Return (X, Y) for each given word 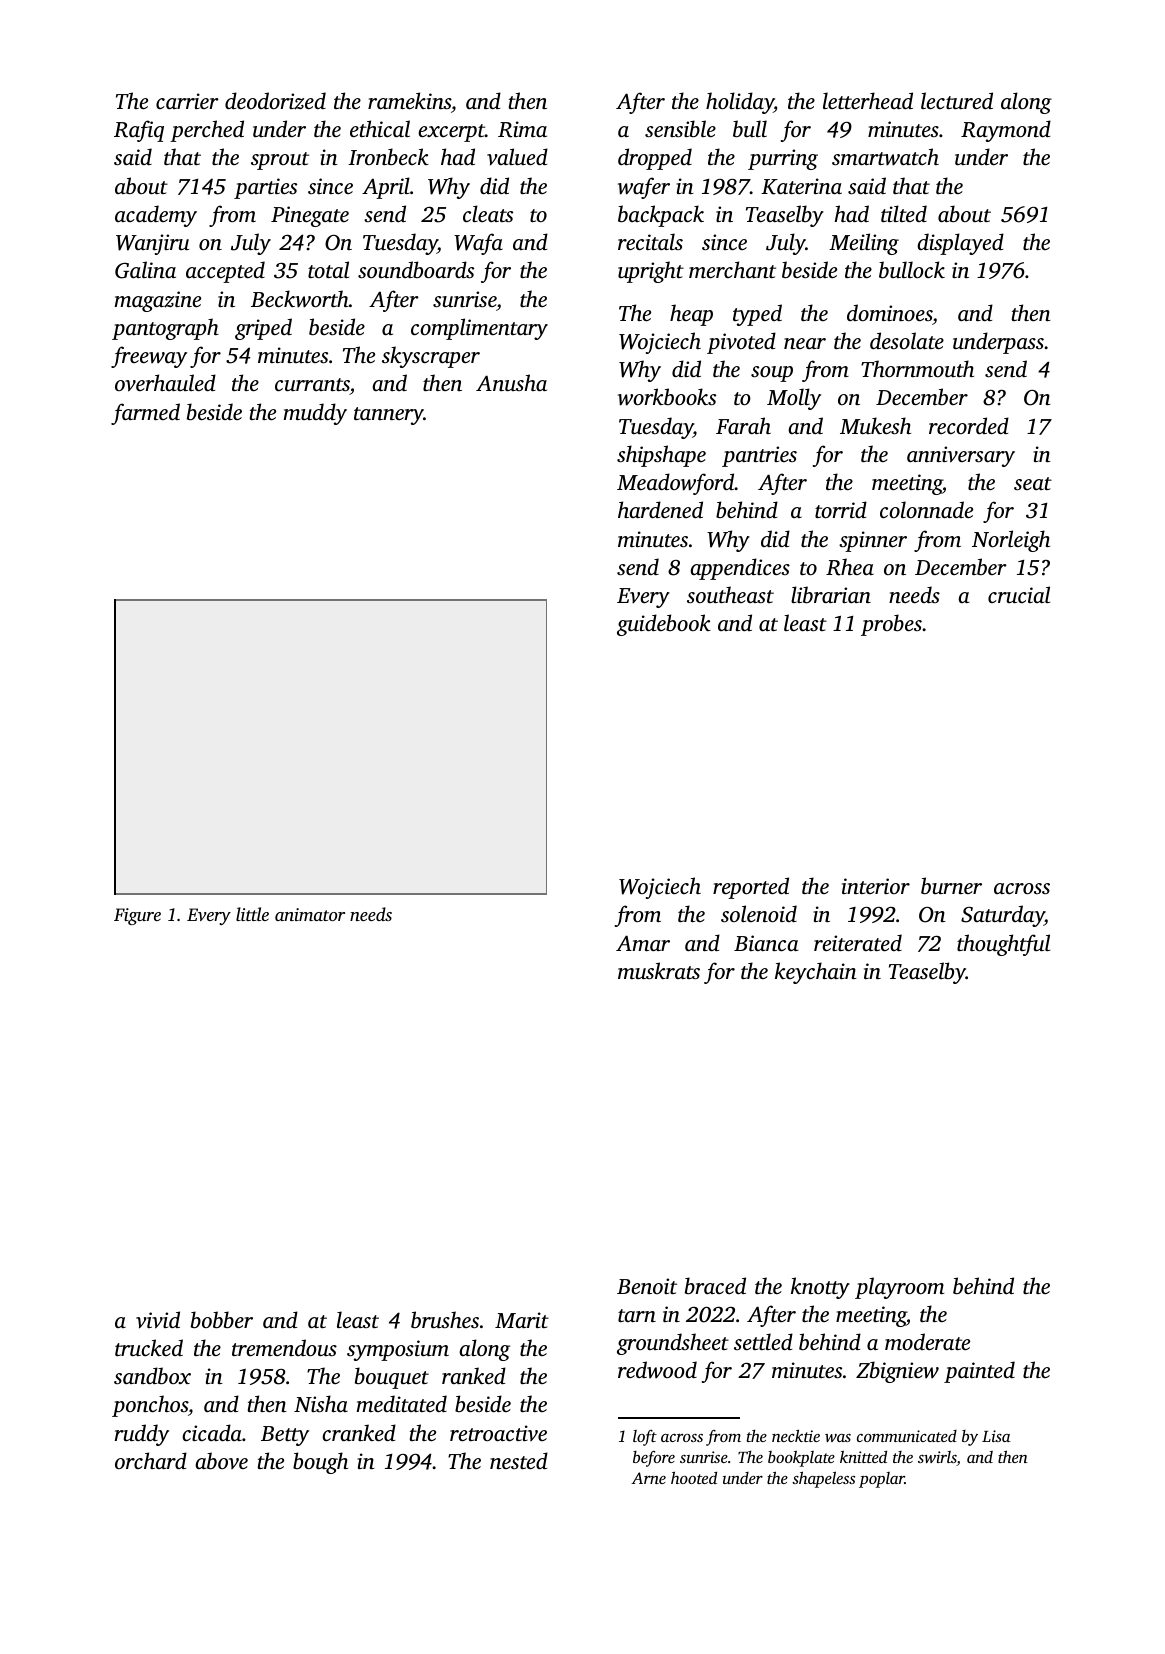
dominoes (889, 312)
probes (891, 625)
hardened (660, 509)
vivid (158, 1320)
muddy (315, 414)
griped (263, 329)
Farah (743, 425)
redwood (657, 1369)
